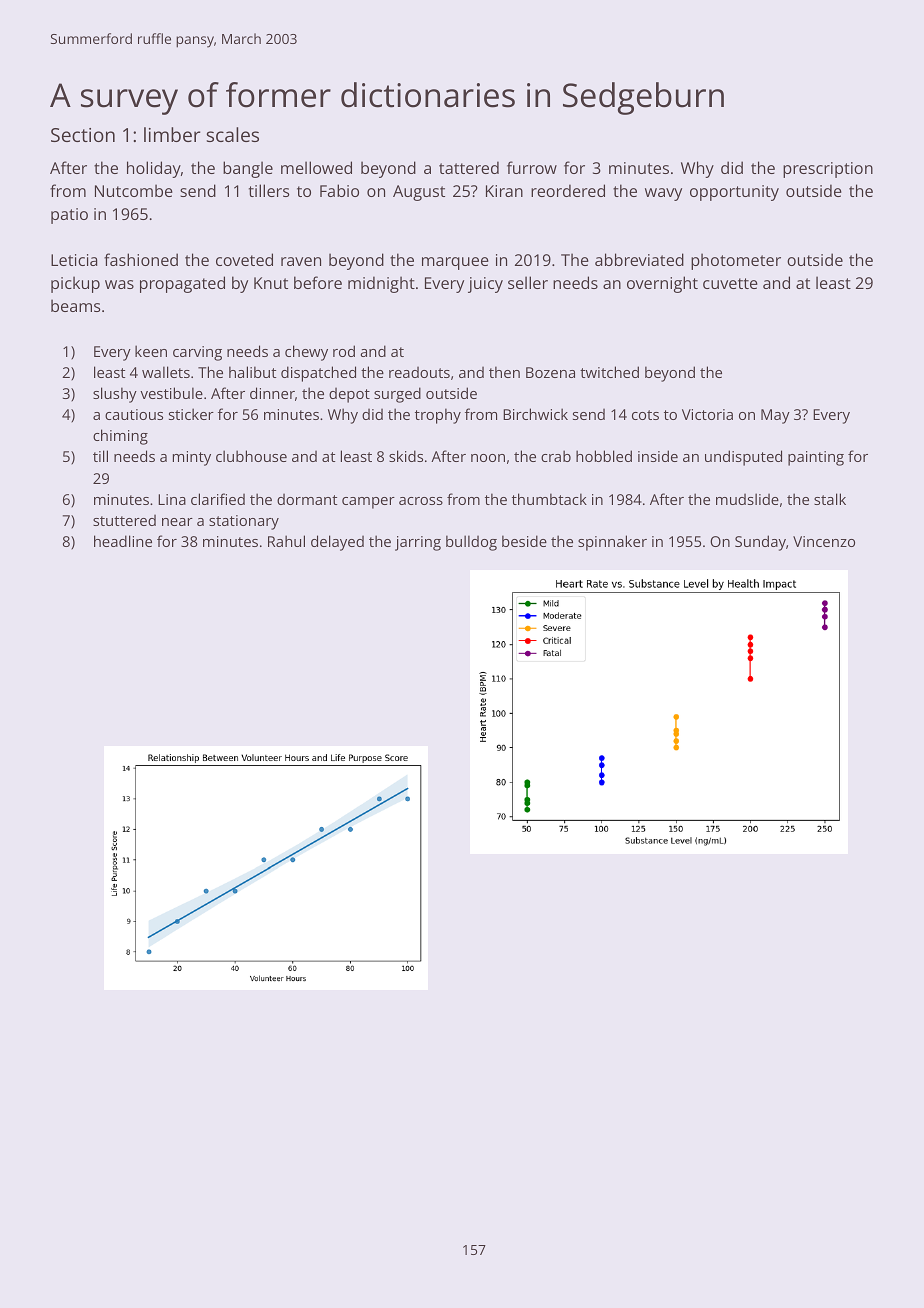  I want to click on photometer, so click(736, 261).
